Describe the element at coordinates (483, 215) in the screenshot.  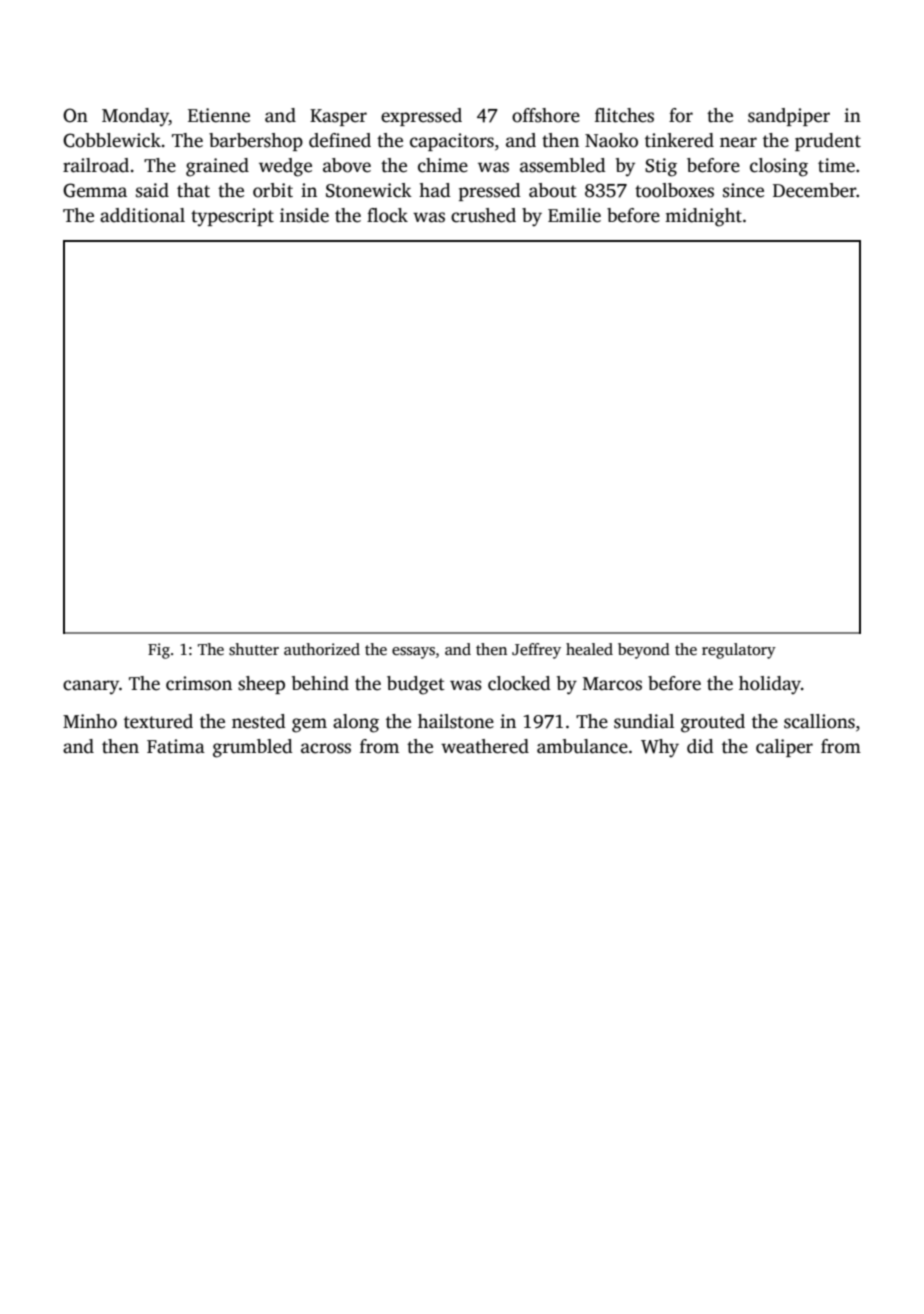
I see `crushed` at that location.
